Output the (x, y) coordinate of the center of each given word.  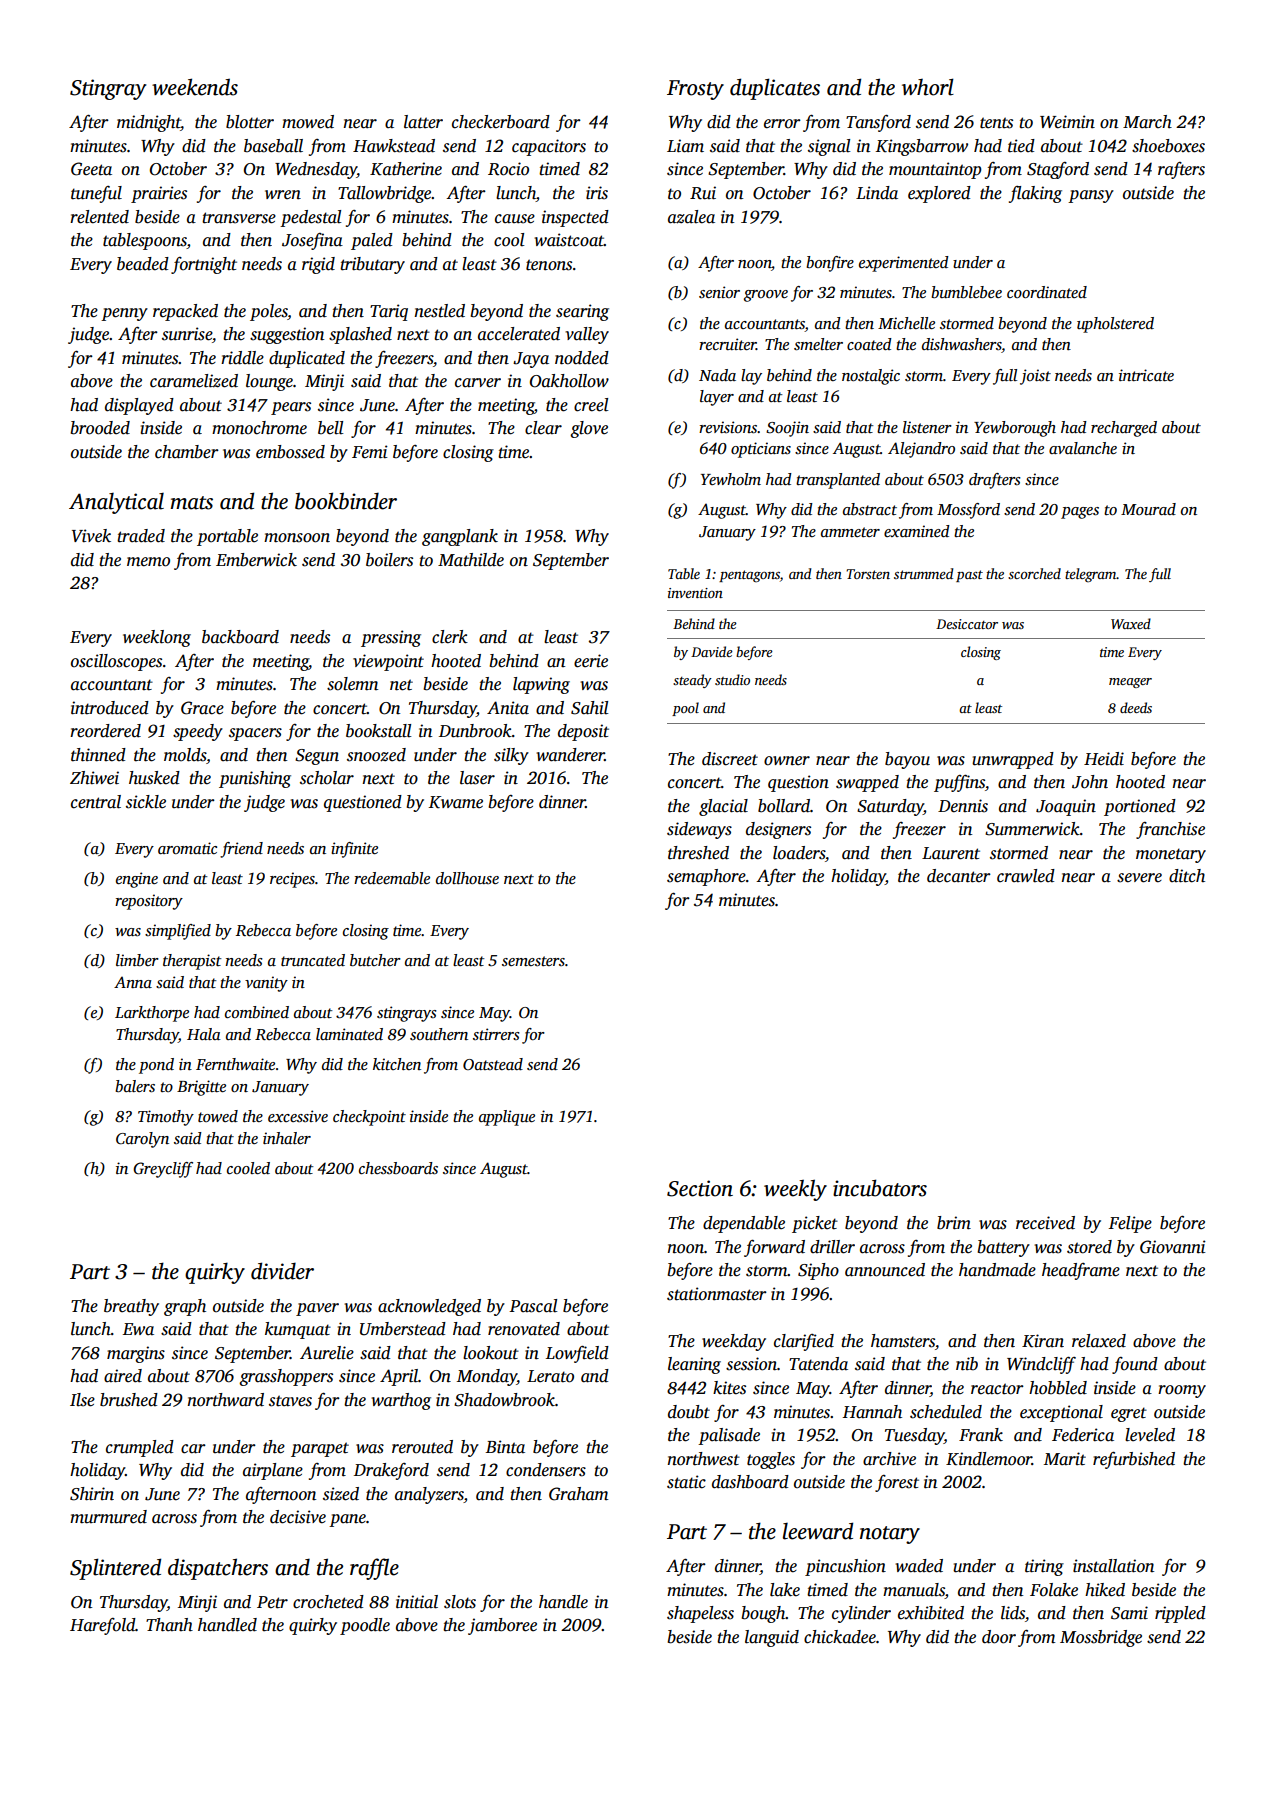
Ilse (82, 1400)
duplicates (775, 89)
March (1147, 122)
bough (763, 1614)
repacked (185, 312)
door (999, 1637)
